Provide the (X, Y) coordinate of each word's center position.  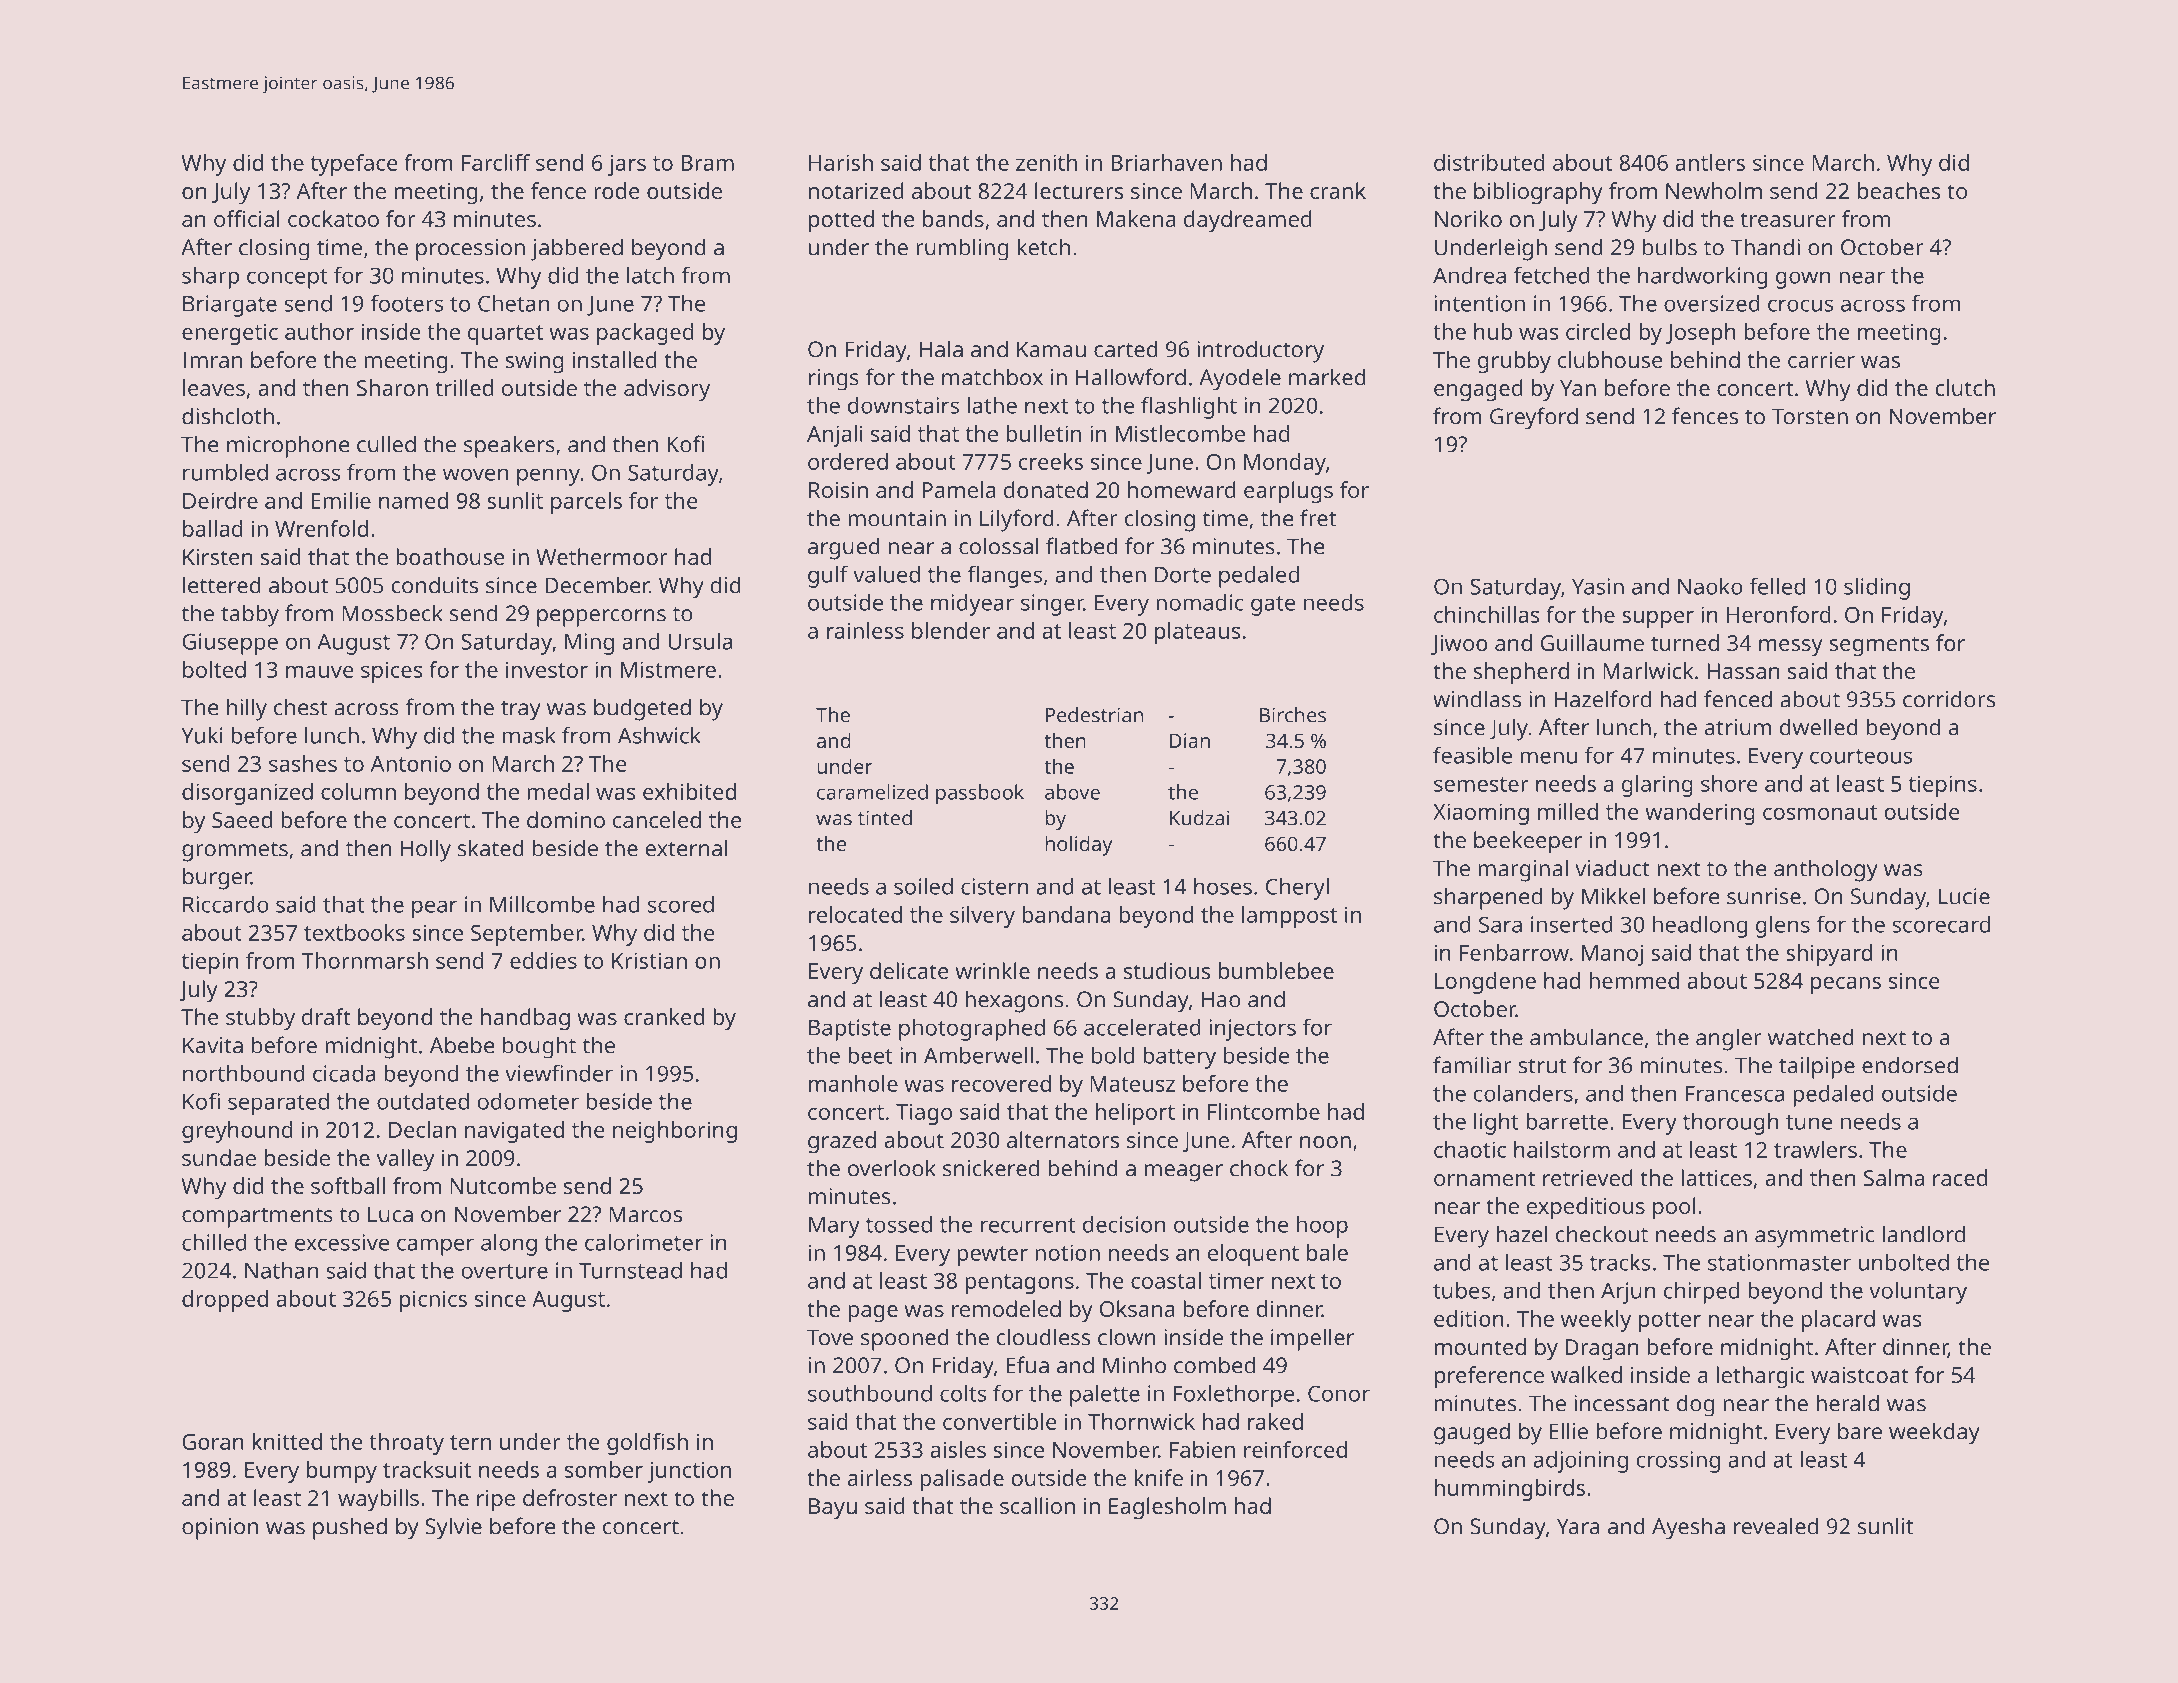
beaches (1899, 190)
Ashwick (659, 735)
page (873, 1314)
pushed (350, 1528)
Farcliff (496, 162)
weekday (1934, 1433)
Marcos (645, 1214)
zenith (1046, 162)
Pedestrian (1094, 715)
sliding (1877, 589)
